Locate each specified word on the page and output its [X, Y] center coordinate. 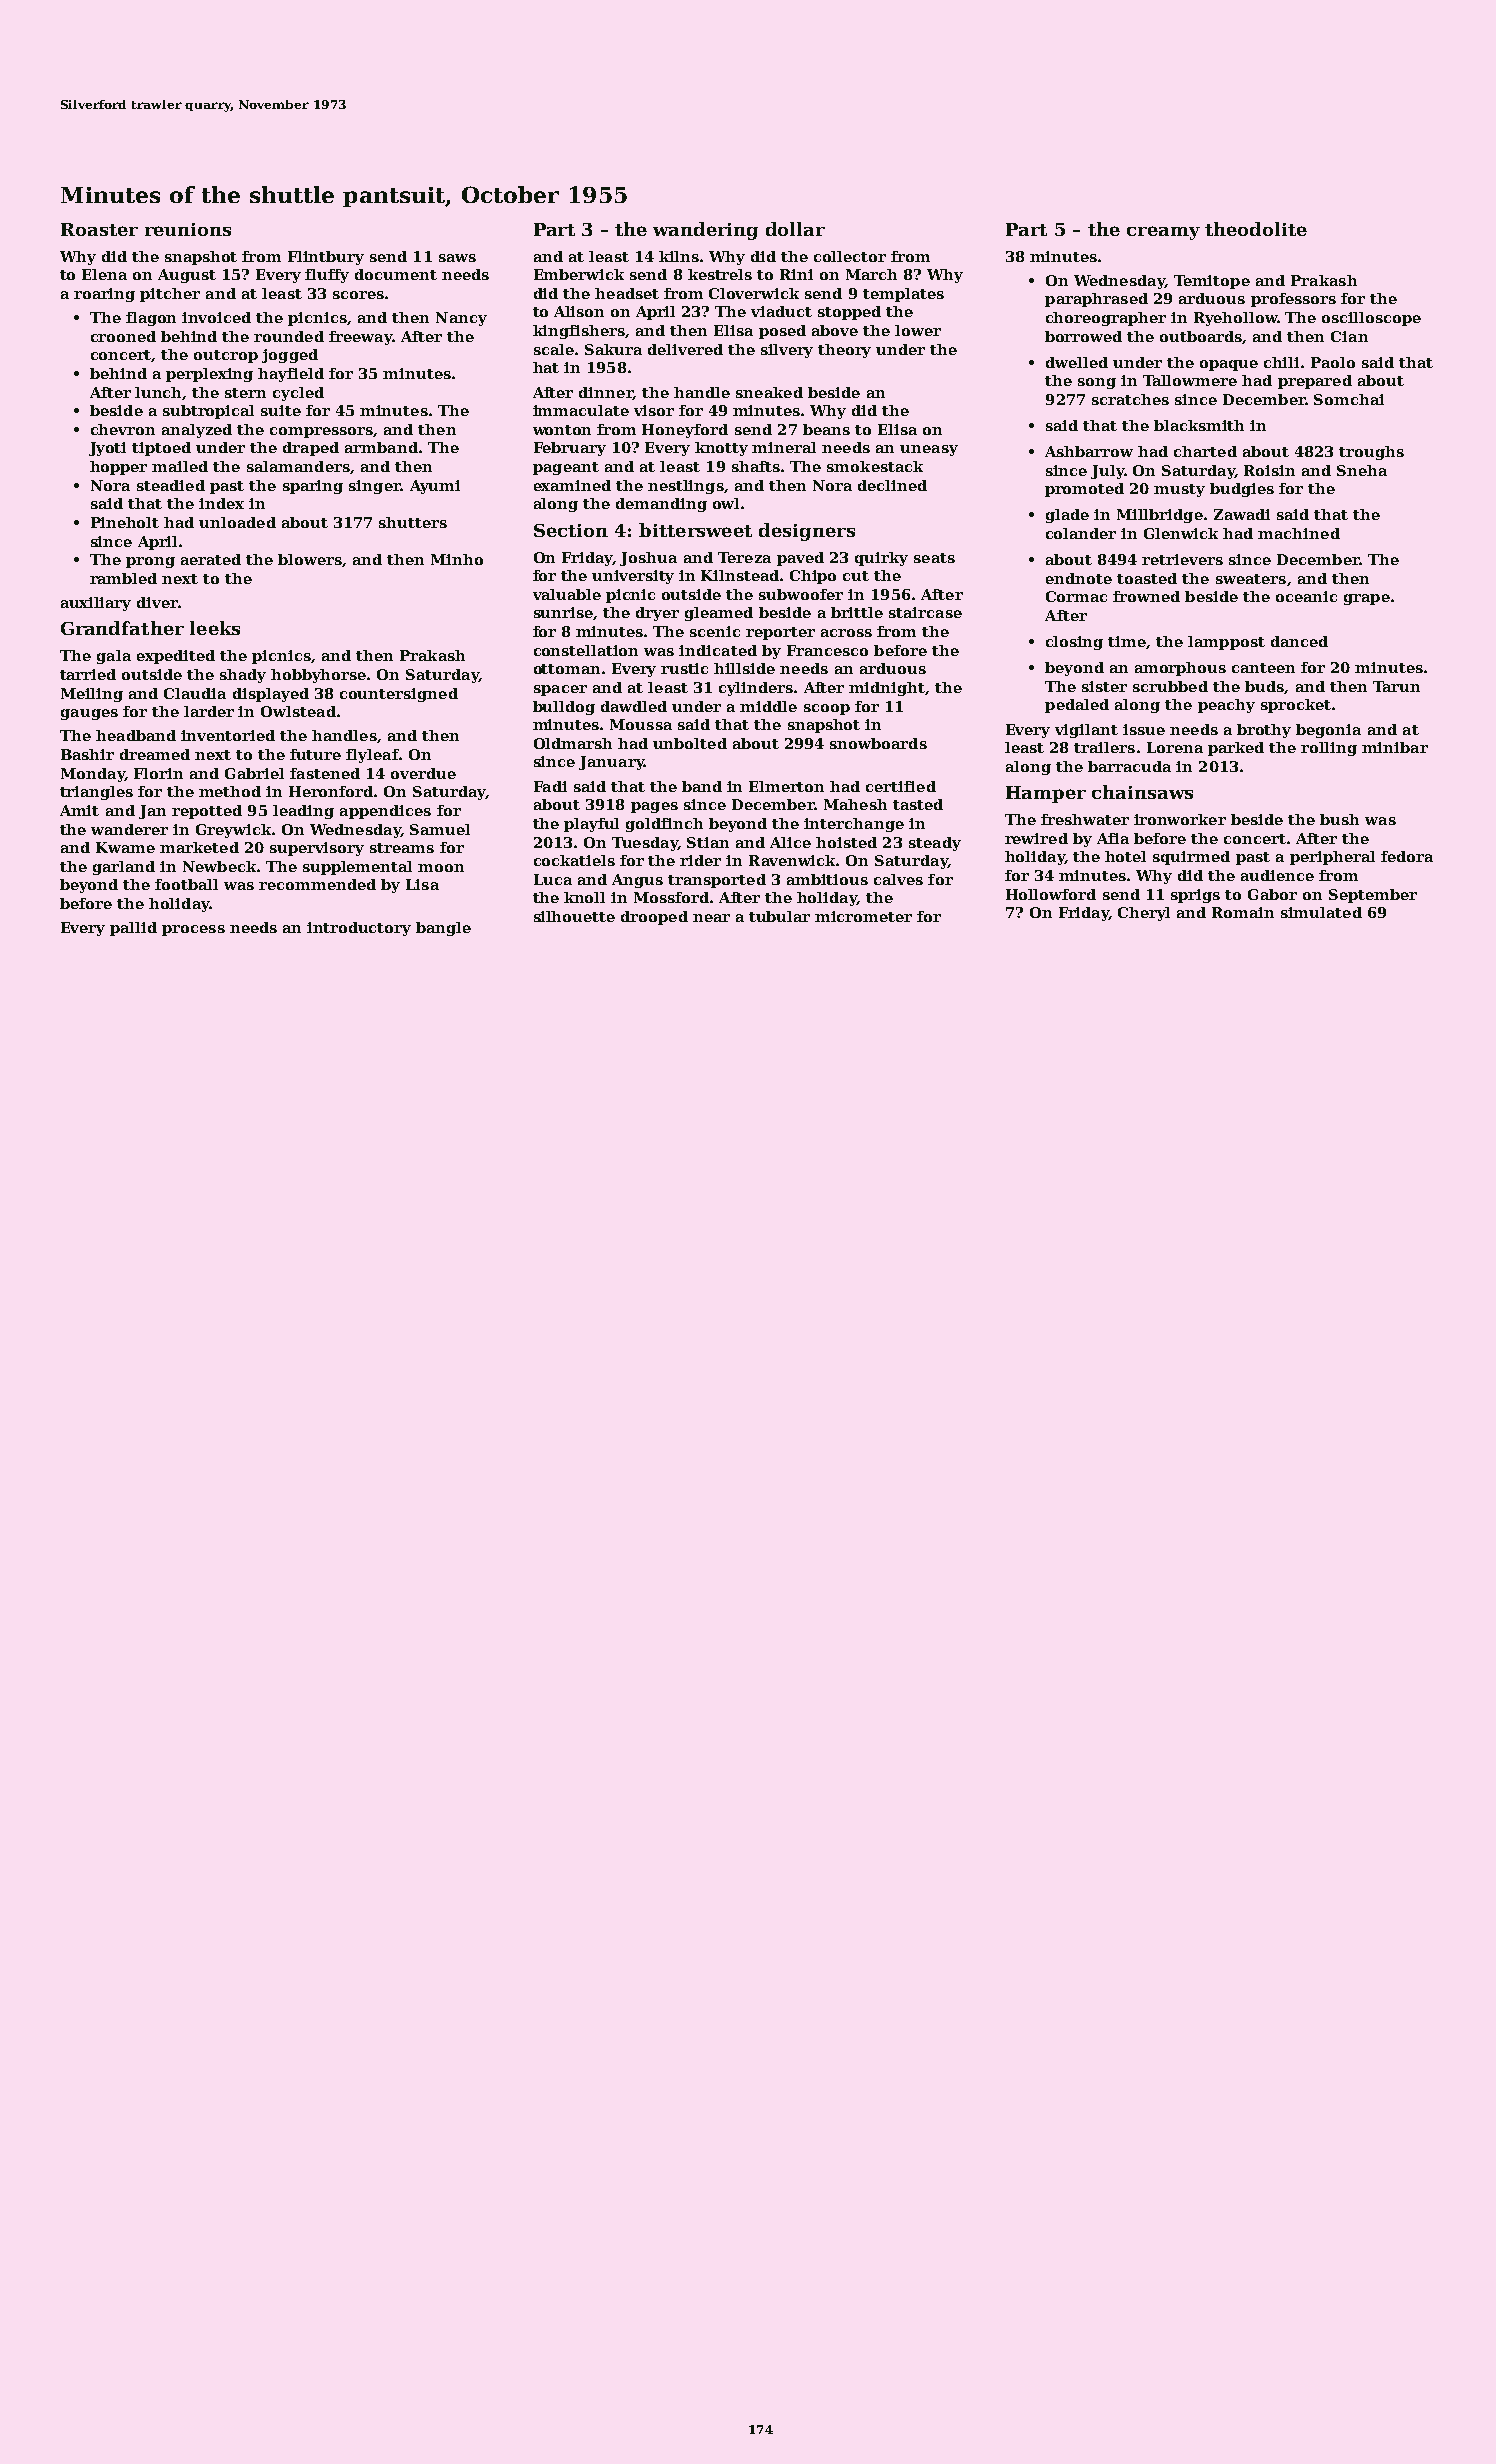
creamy [1163, 233]
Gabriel [254, 773]
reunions [188, 229]
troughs [1371, 453]
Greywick [233, 831]
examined [572, 485]
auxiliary [96, 604]
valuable [567, 594]
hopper [118, 468]
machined [1299, 533]
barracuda [1129, 766]
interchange [854, 825]
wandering [705, 231]
